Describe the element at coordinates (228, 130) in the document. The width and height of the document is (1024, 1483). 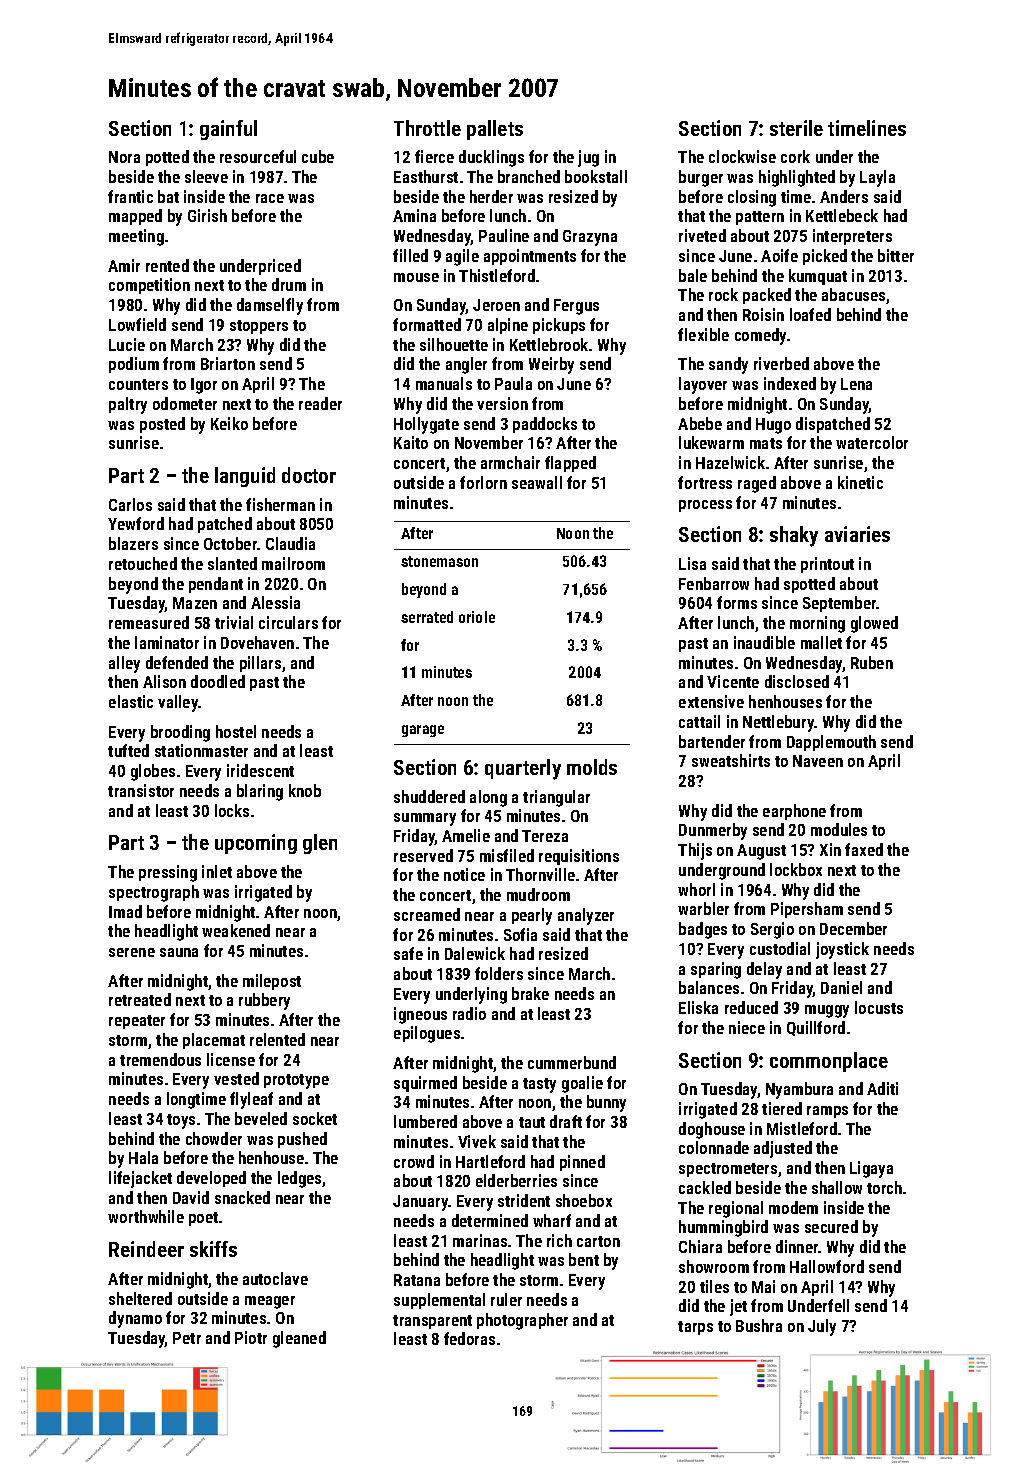
I see `gainful` at that location.
